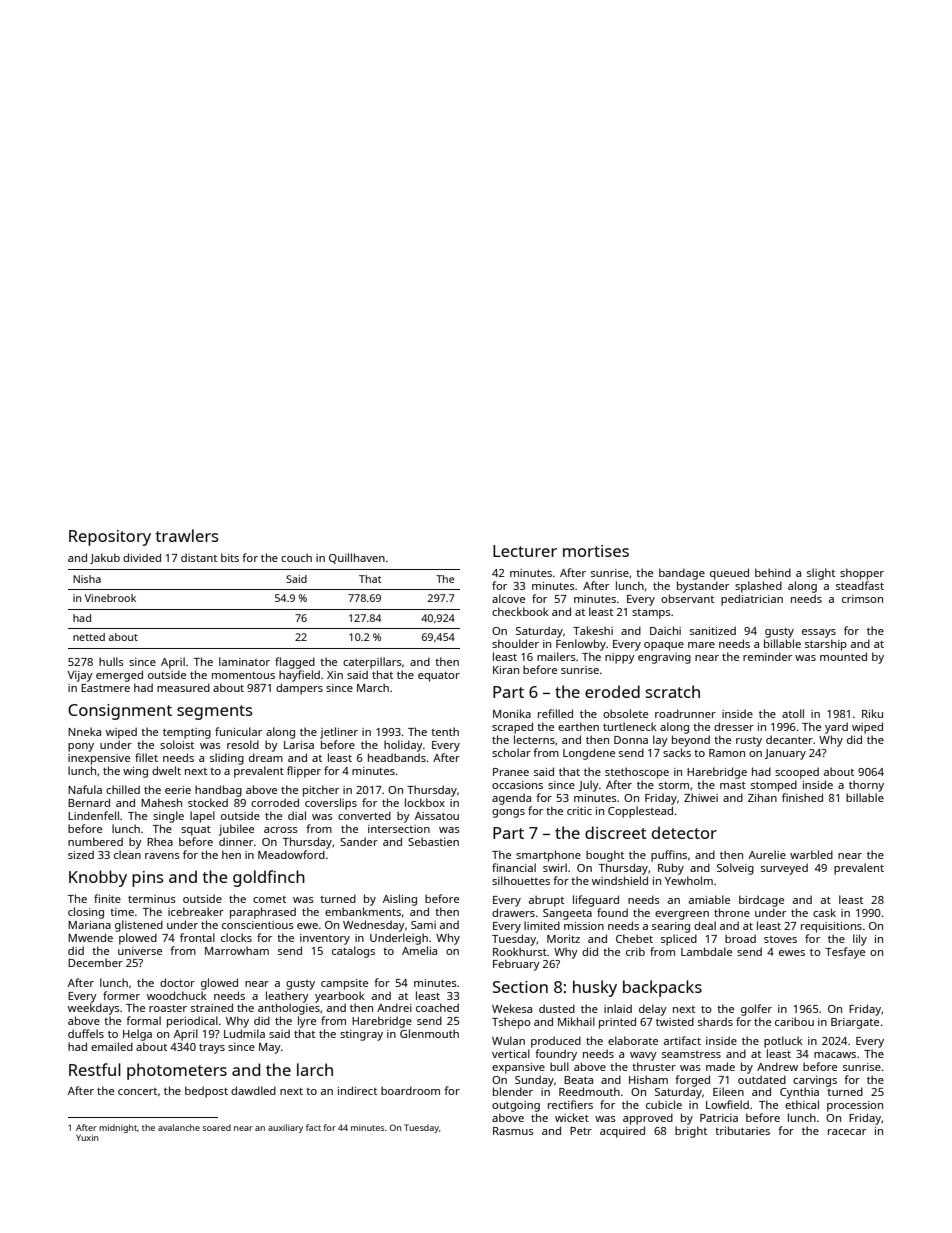  Describe the element at coordinates (94, 1009) in the document. I see `weekdays` at that location.
